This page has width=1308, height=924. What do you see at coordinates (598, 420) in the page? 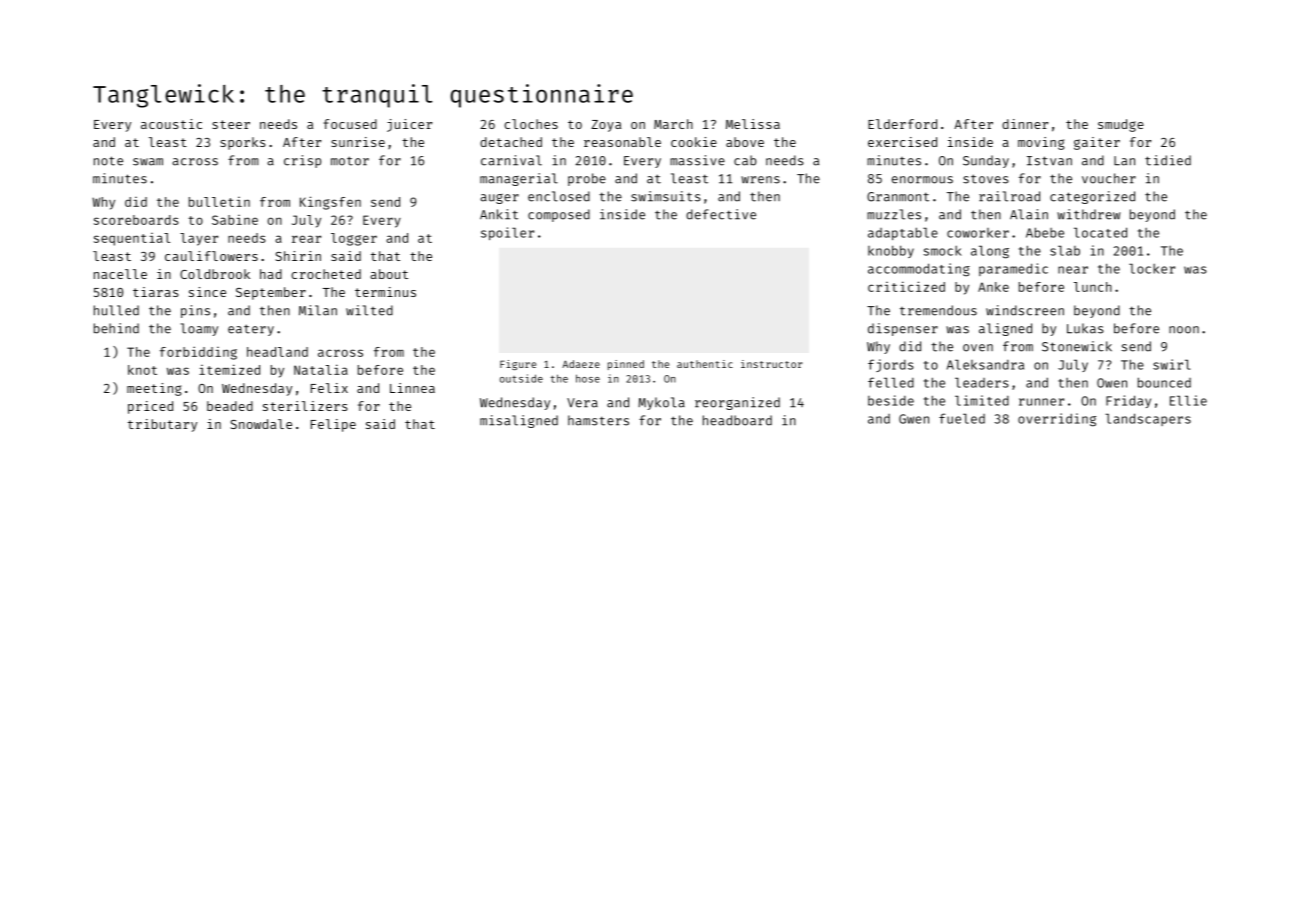
I see `hamsters` at bounding box center [598, 420].
